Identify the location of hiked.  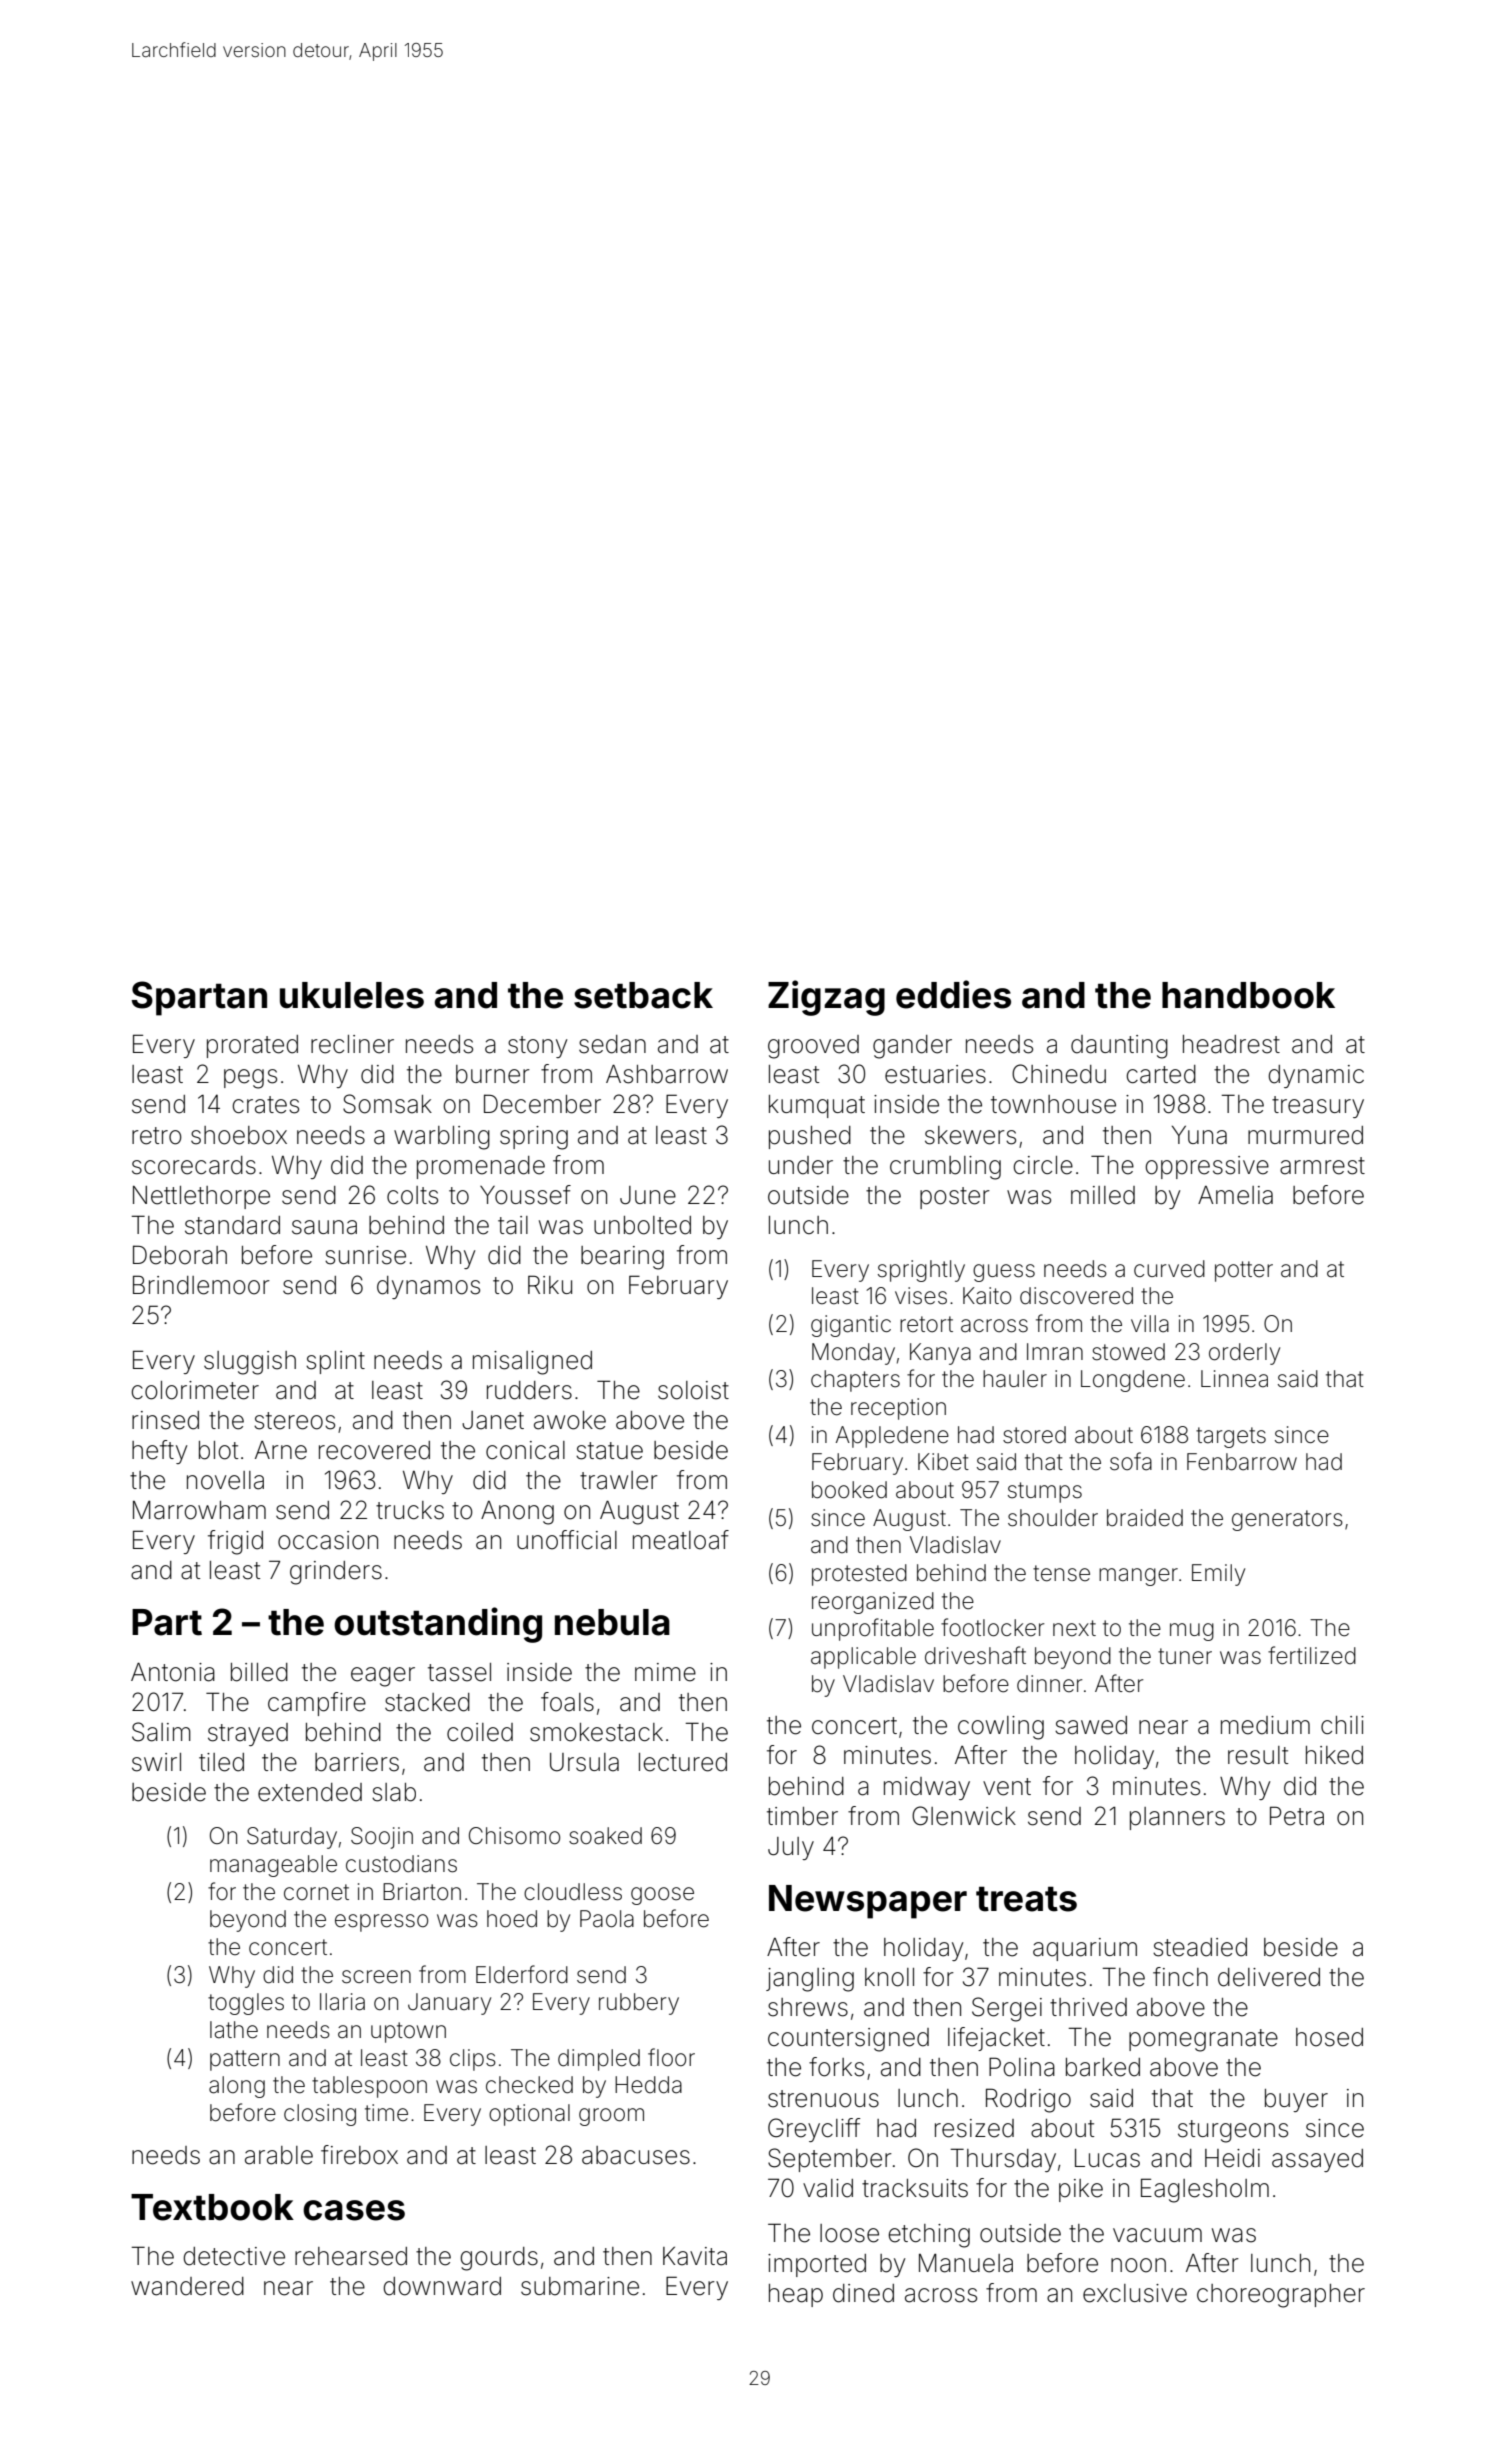
(1334, 1755).
